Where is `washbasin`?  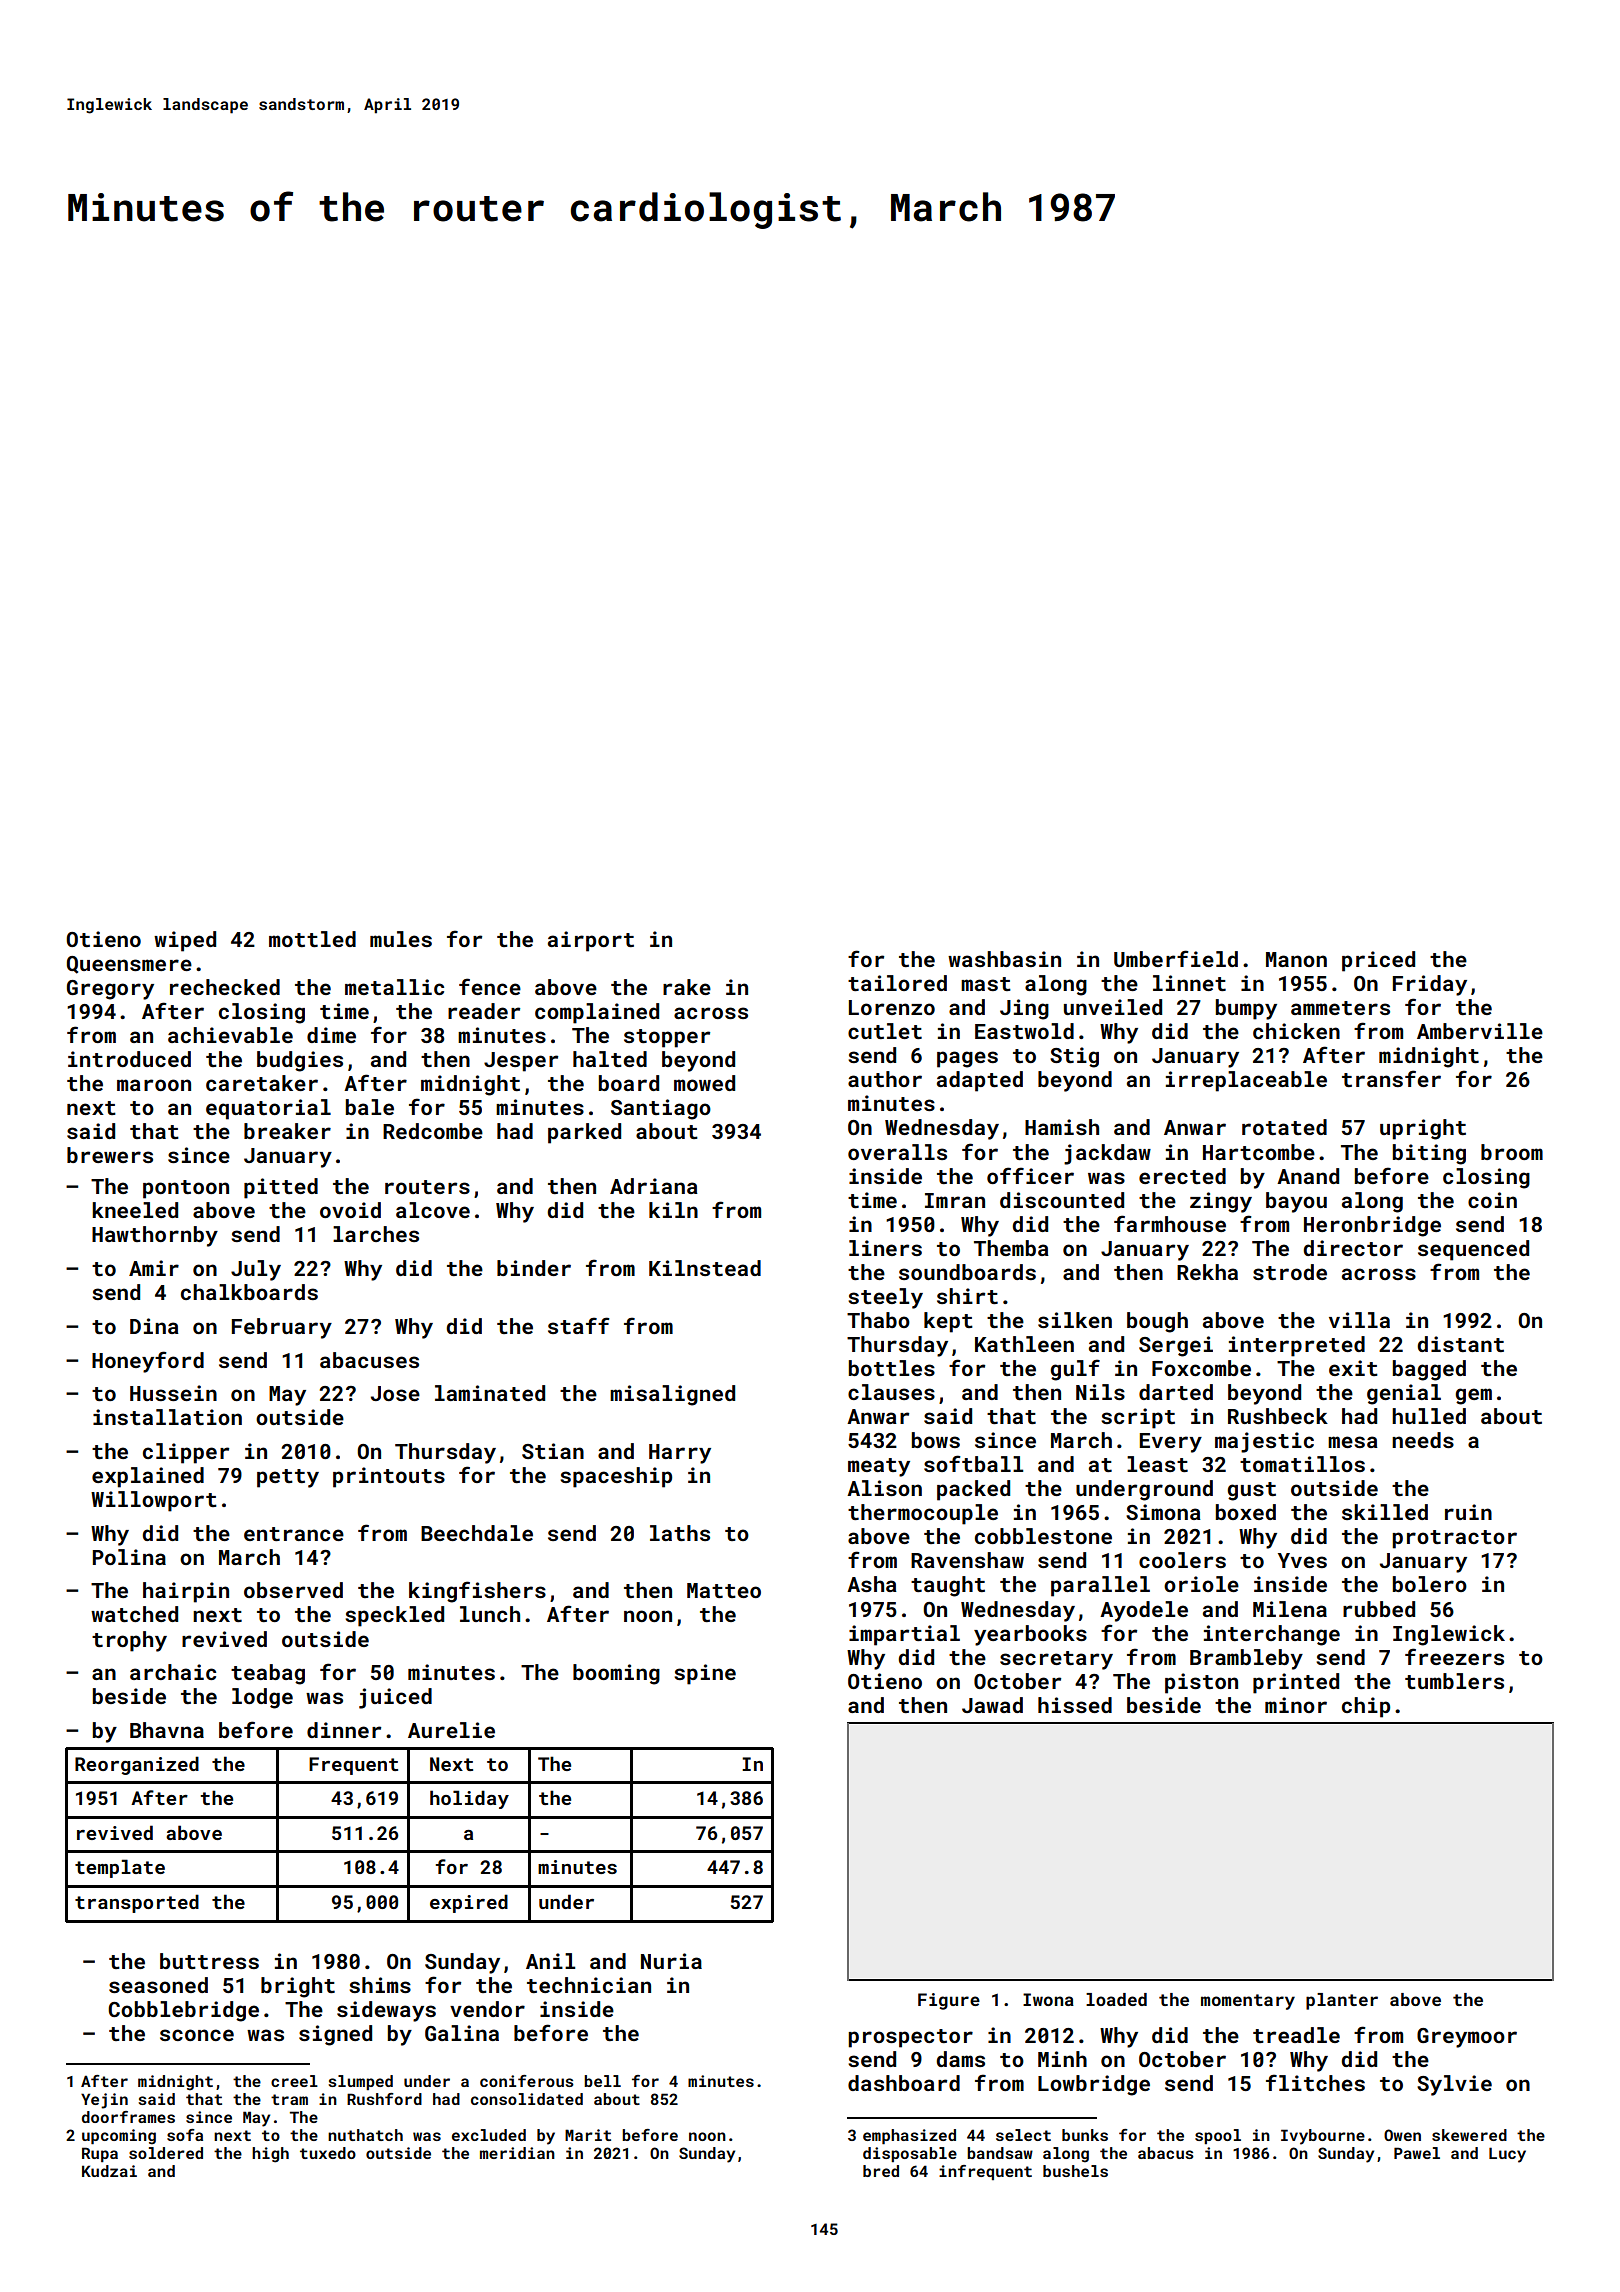
washbasin is located at coordinates (1004, 959).
